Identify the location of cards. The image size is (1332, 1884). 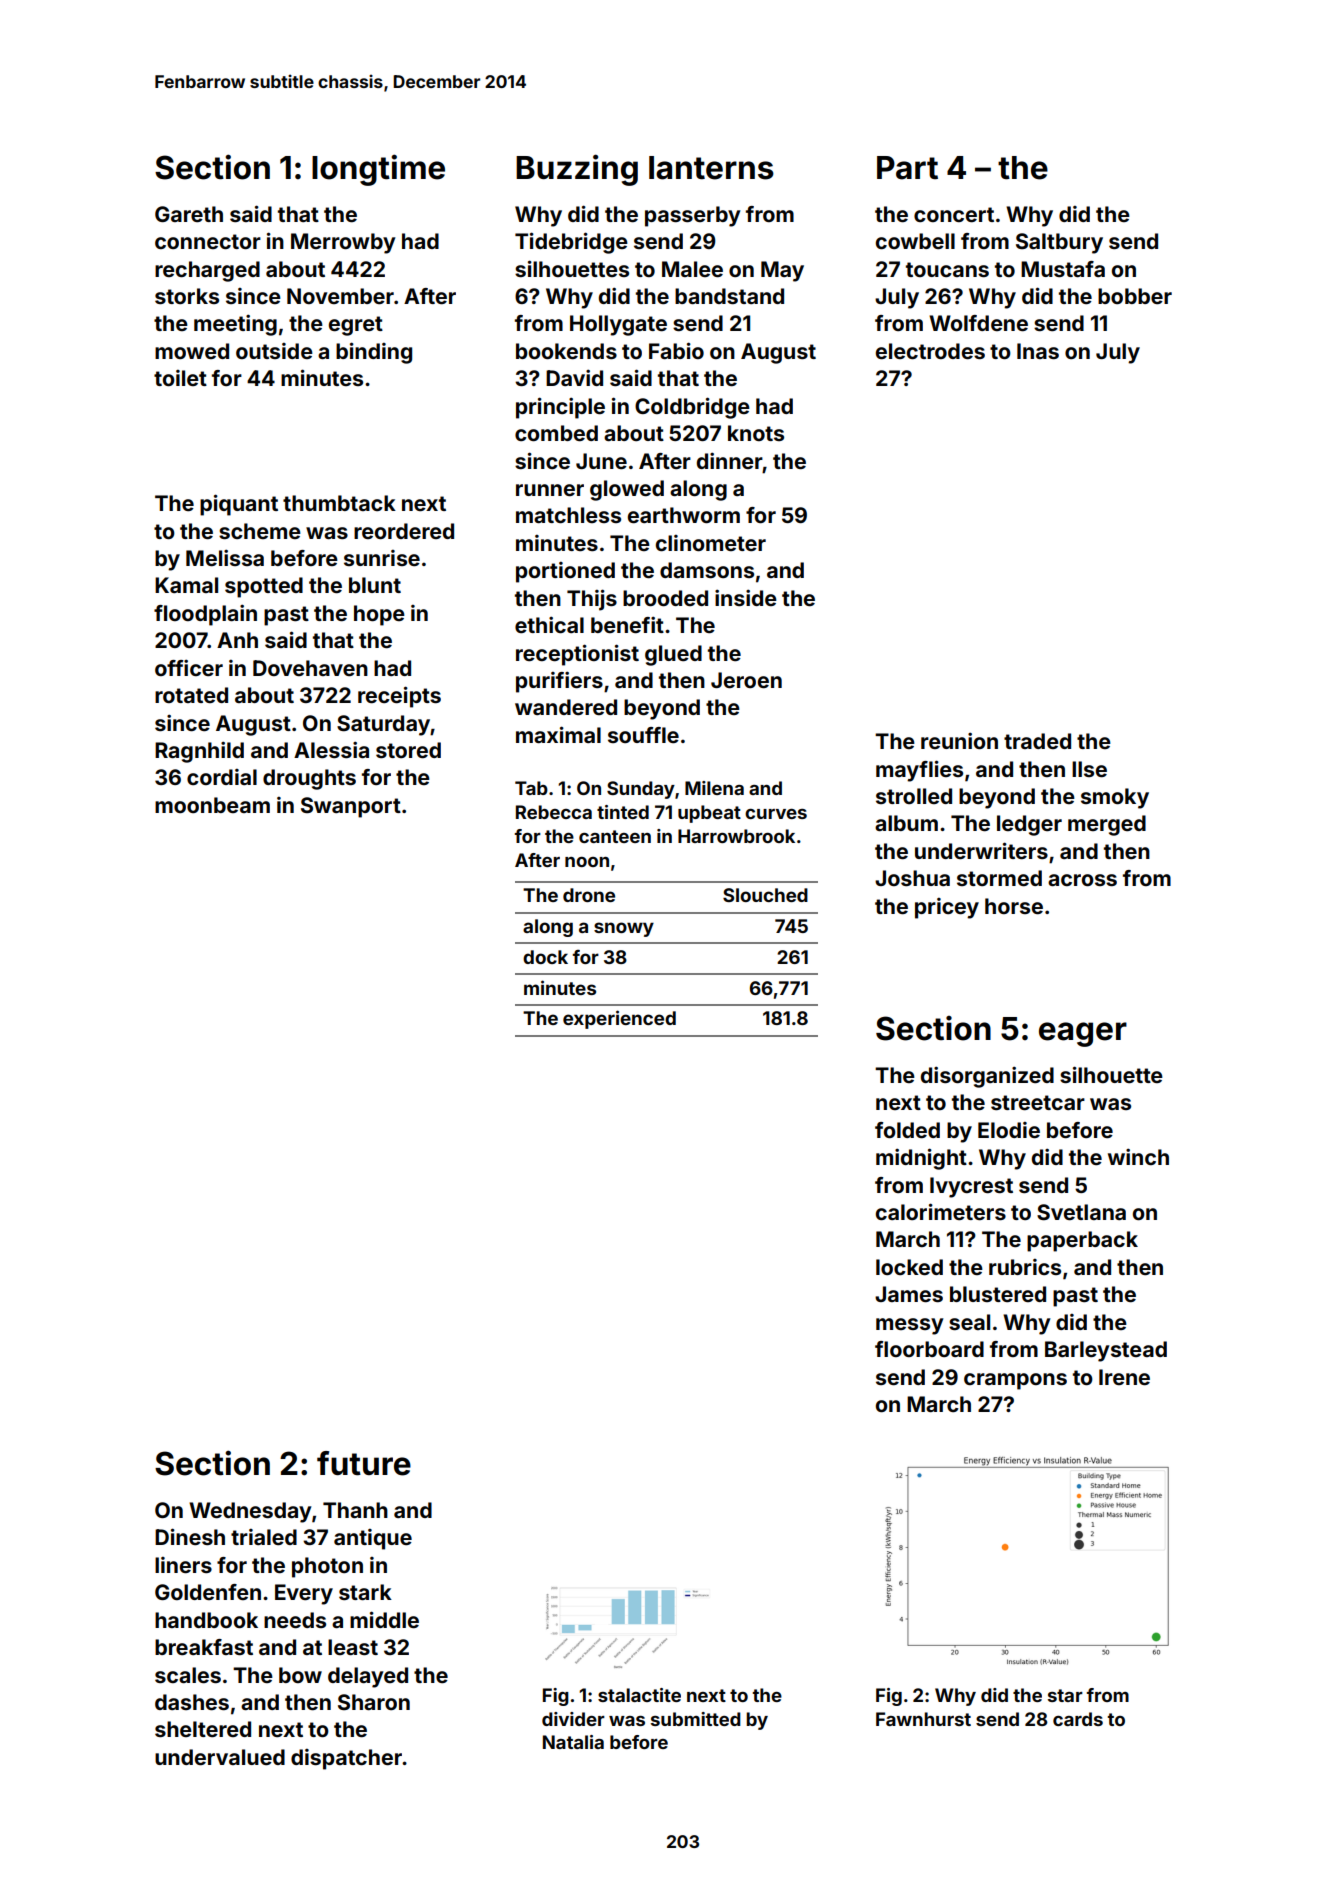
(1078, 1719).
